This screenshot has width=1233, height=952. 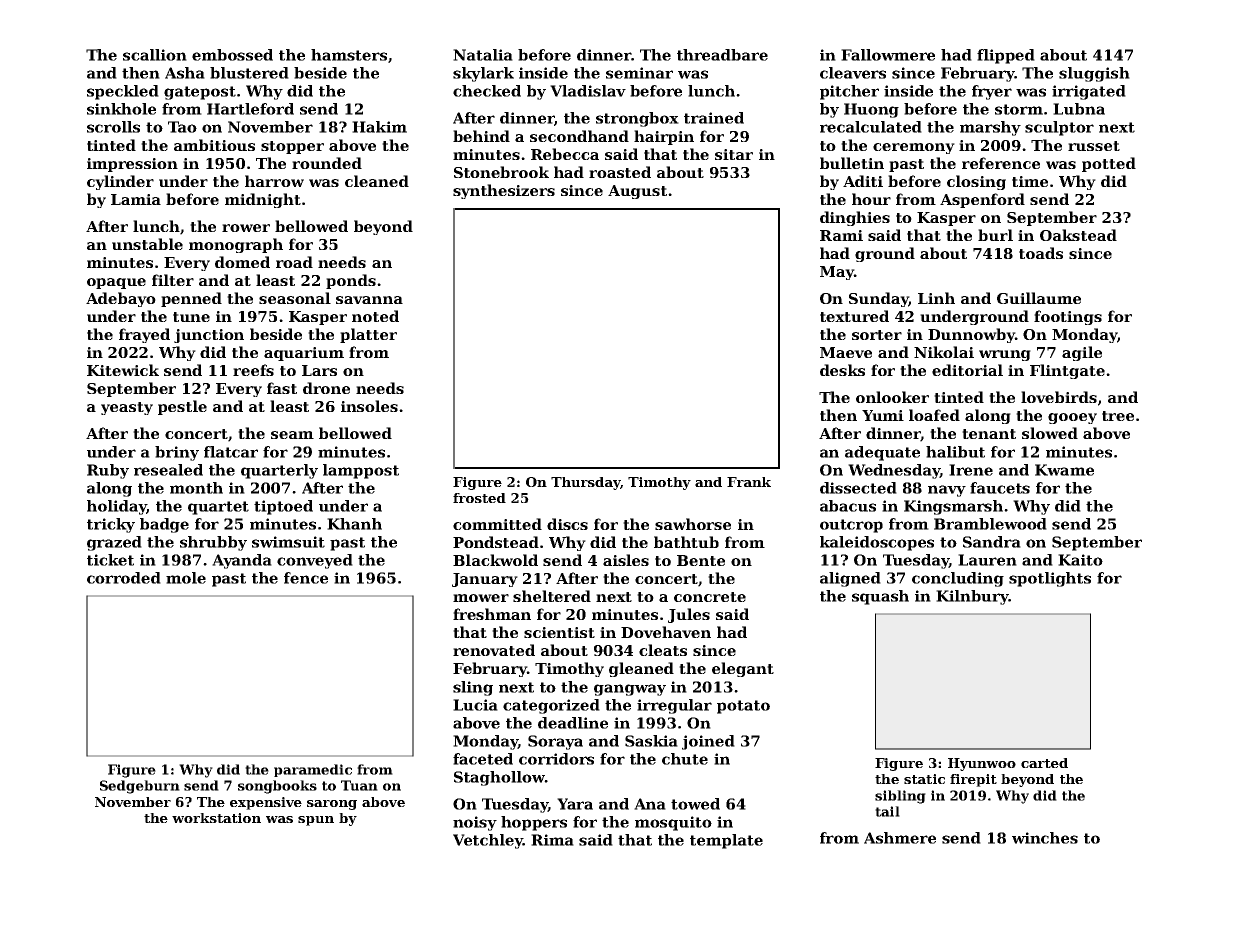 I want to click on workstation, so click(x=216, y=818).
